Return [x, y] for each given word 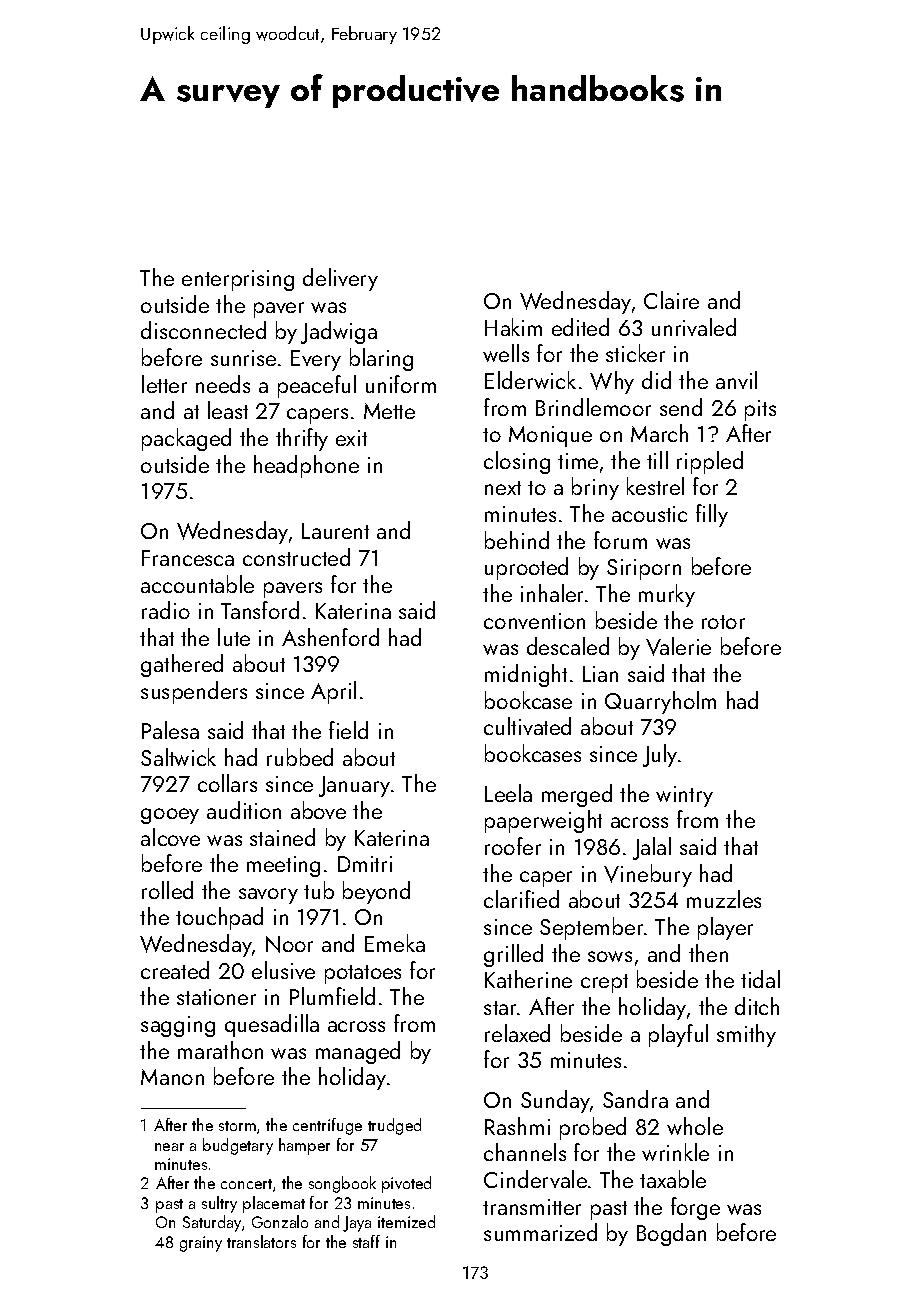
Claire [671, 300]
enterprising [238, 280]
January [354, 786]
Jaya [357, 1224]
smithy [746, 1035]
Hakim [513, 327]
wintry [684, 796]
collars [227, 783]
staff [366, 1241]
